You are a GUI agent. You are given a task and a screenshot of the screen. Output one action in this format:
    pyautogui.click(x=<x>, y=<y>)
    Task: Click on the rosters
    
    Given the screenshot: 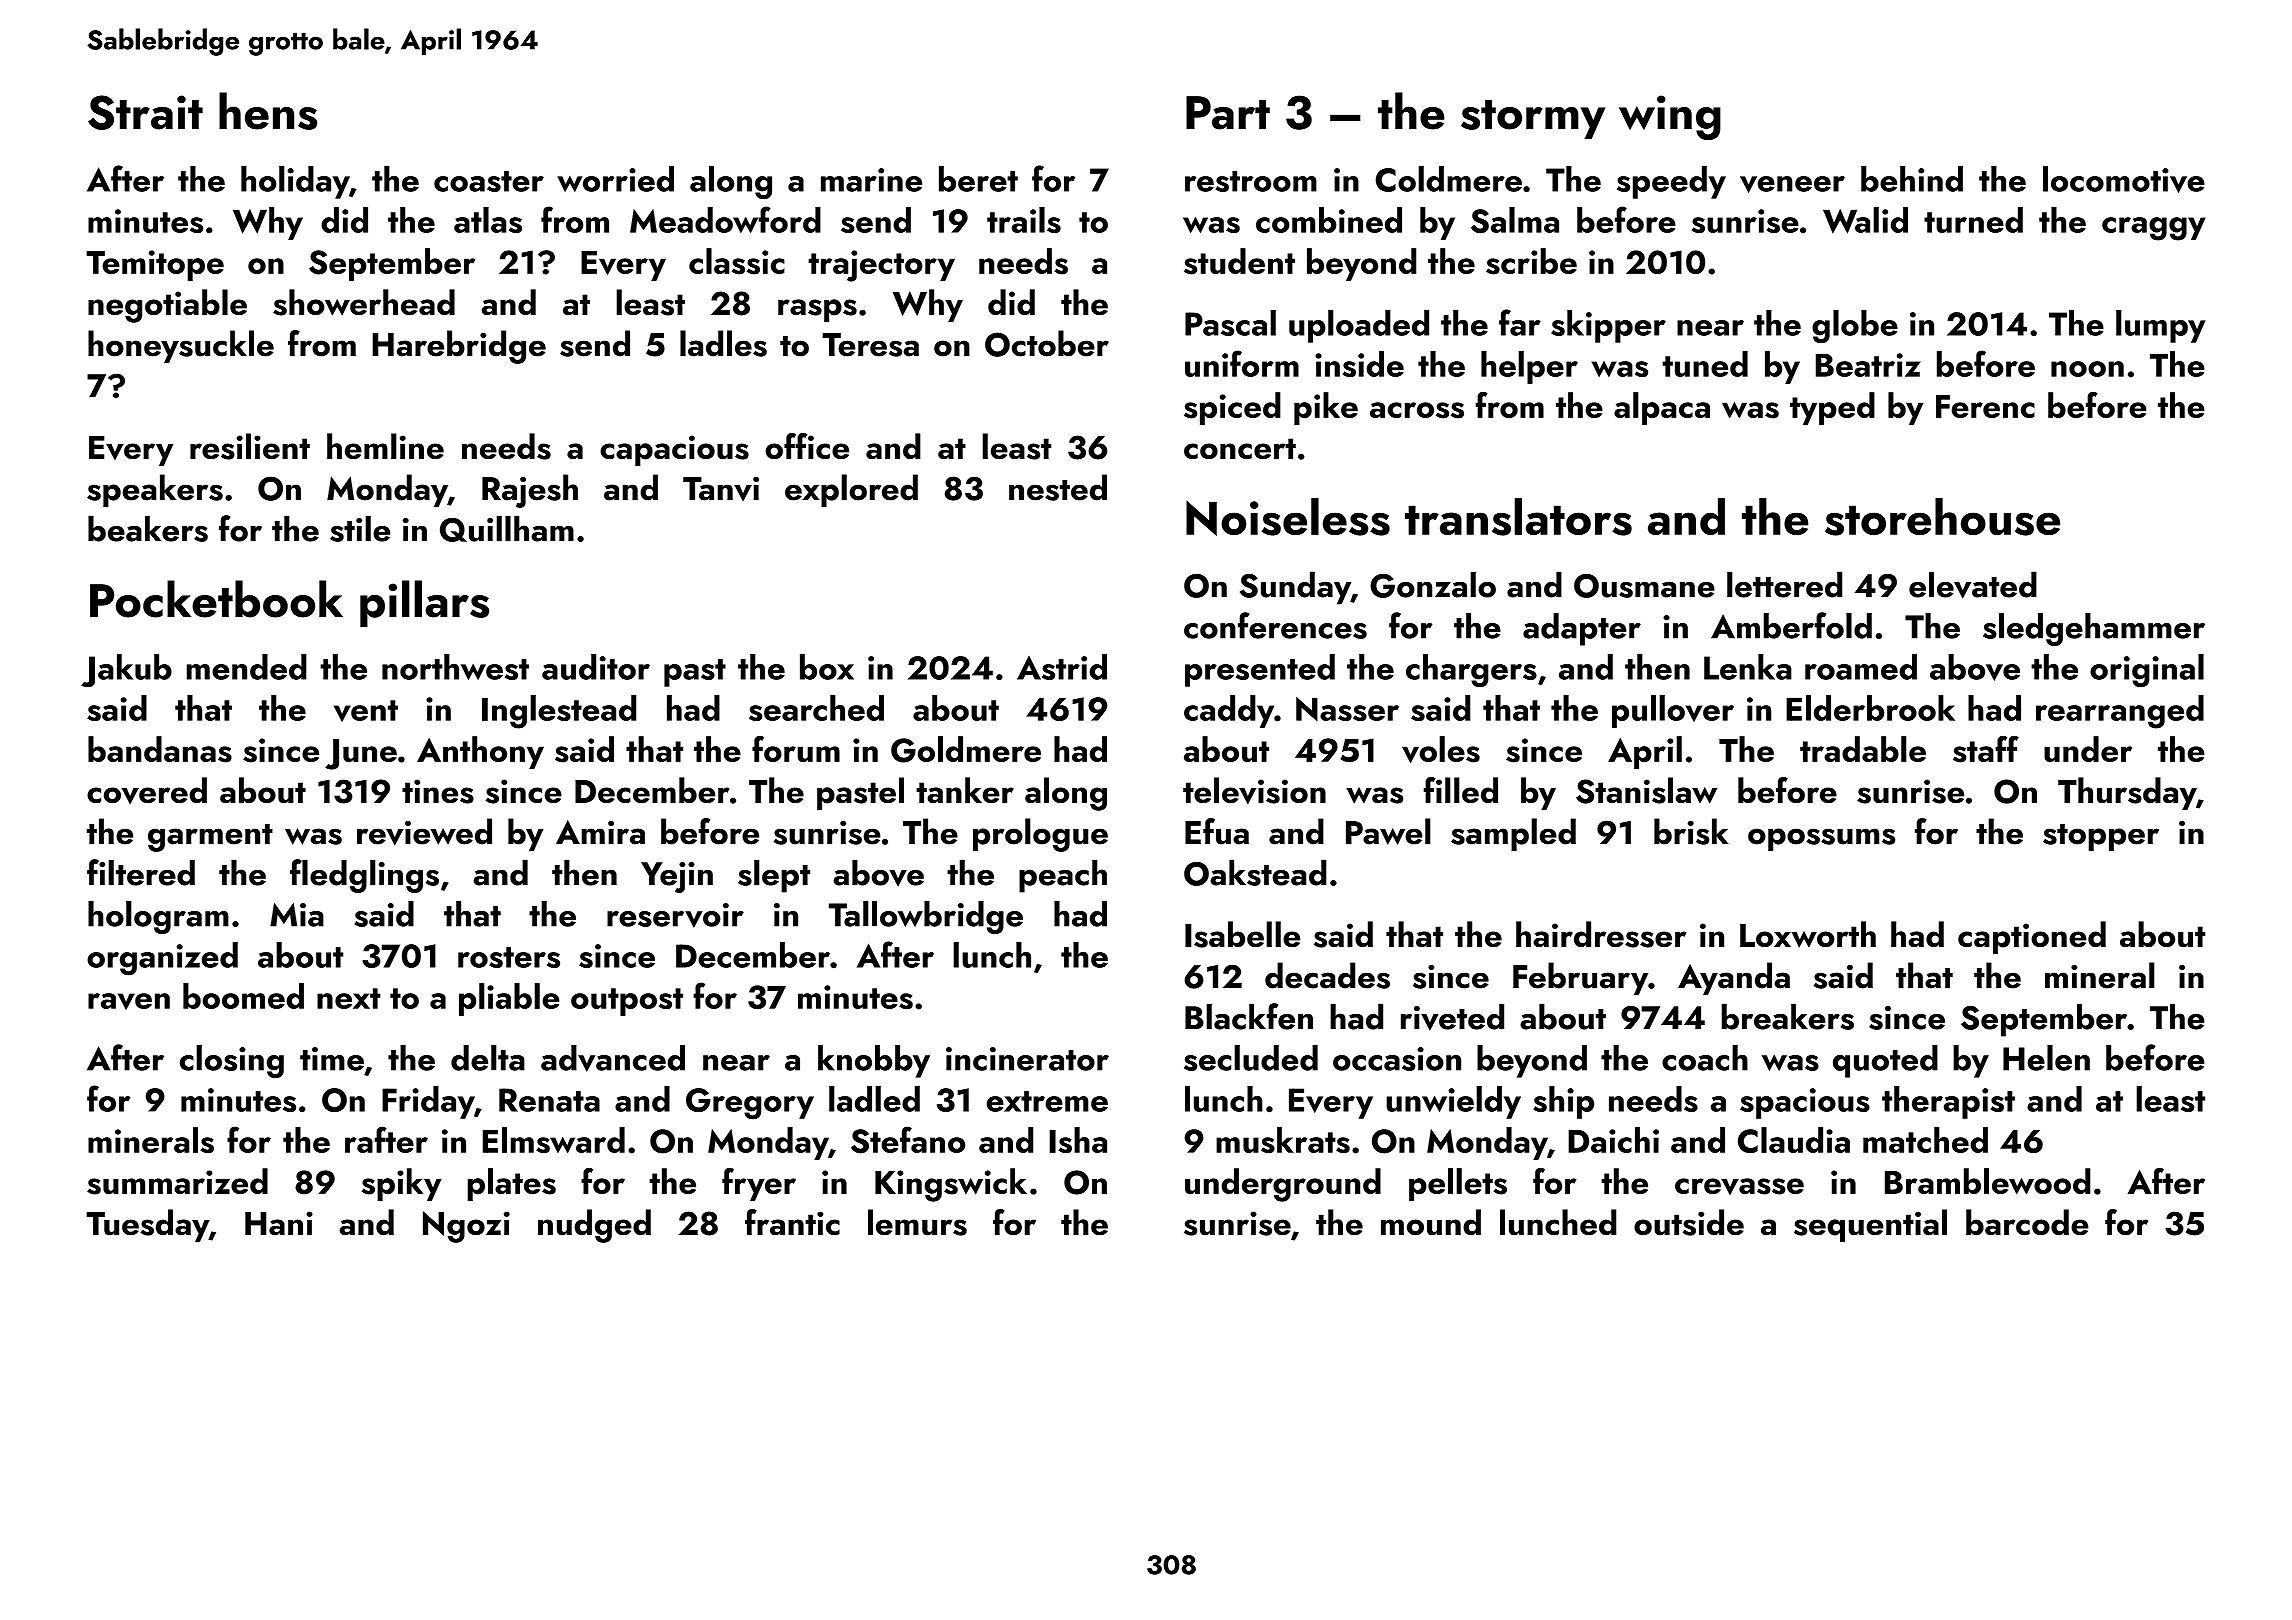 What is the action you would take?
    pyautogui.click(x=509, y=957)
